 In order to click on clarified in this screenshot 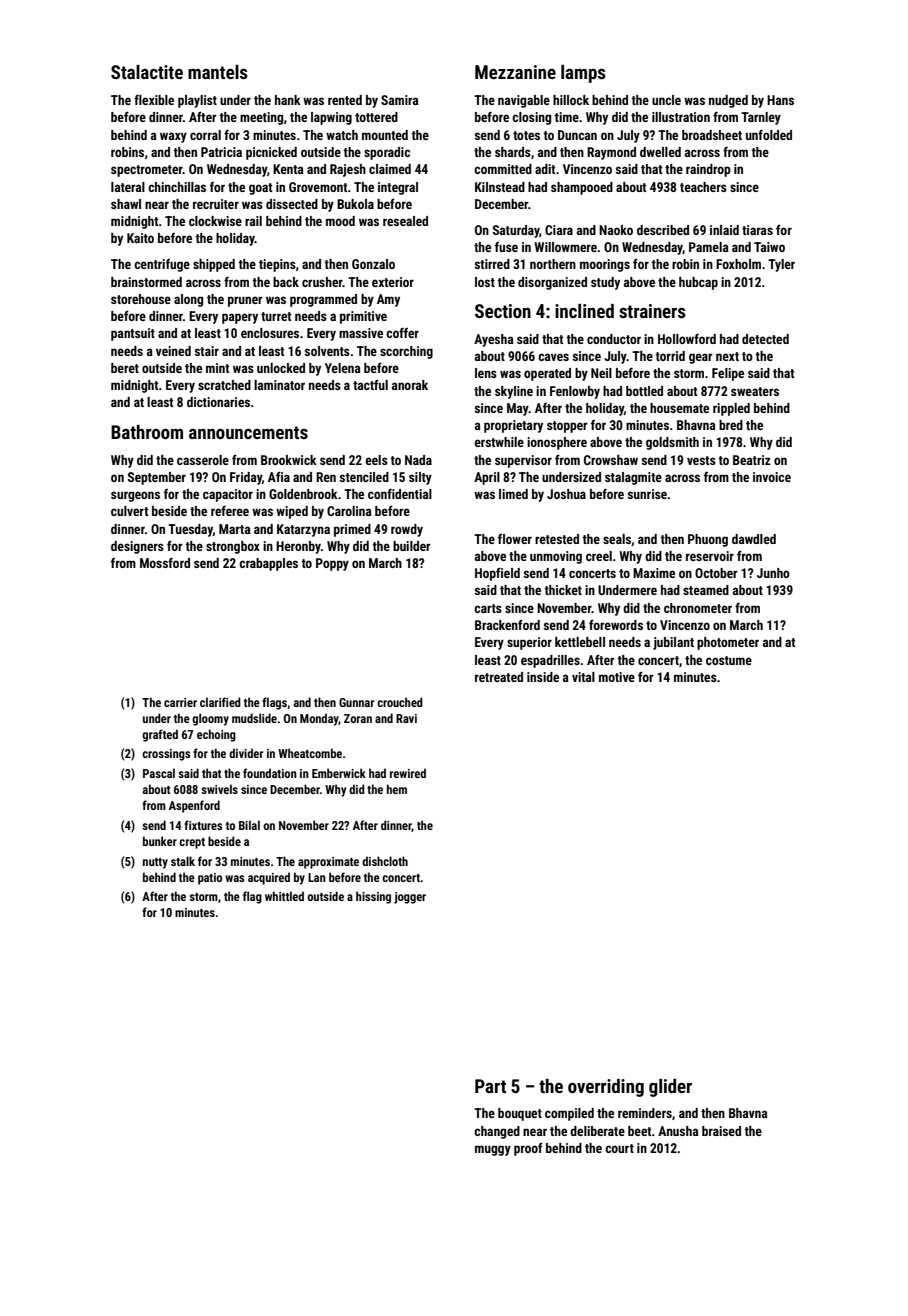, I will do `click(220, 702)`.
